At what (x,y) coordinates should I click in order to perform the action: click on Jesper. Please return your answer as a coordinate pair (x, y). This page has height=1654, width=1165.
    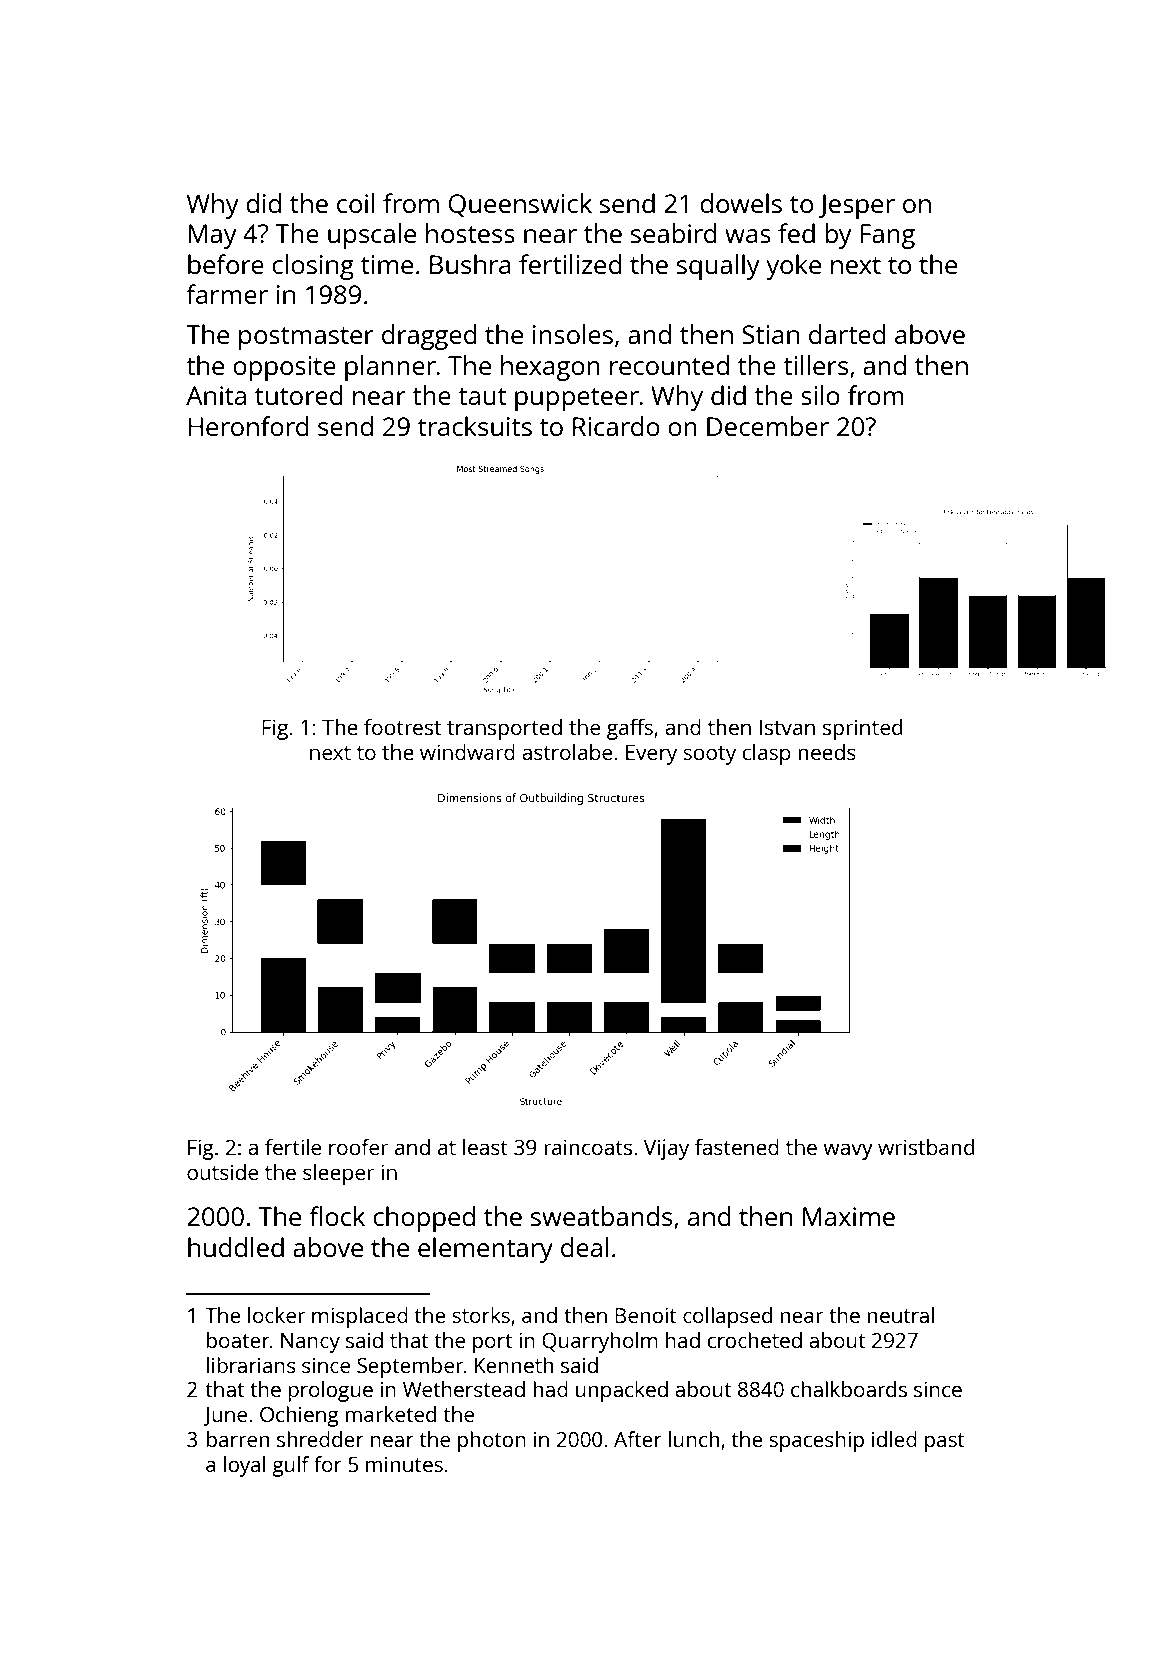
    Looking at the image, I should click on (857, 206).
